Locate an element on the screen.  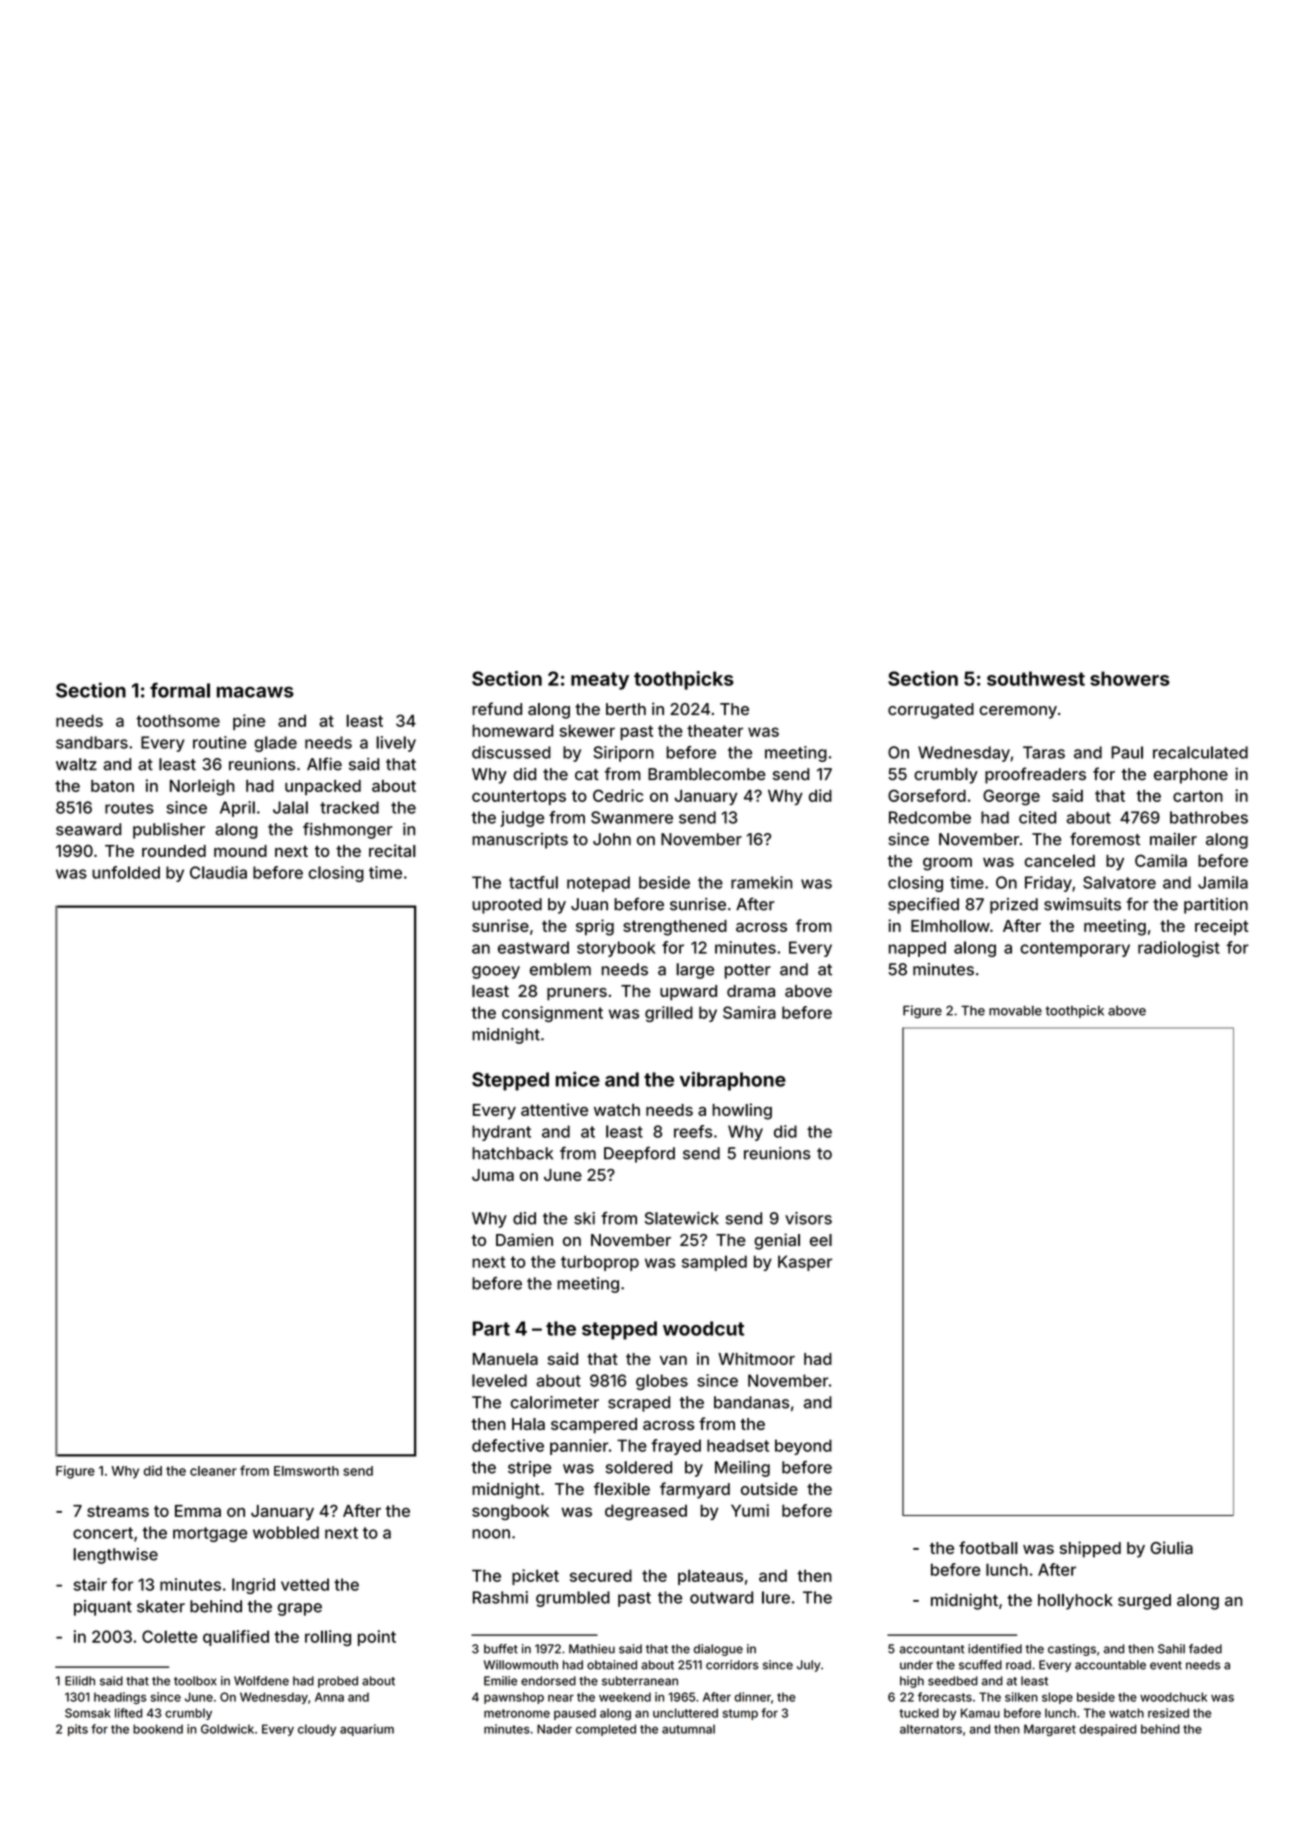
Colette is located at coordinates (169, 1636).
